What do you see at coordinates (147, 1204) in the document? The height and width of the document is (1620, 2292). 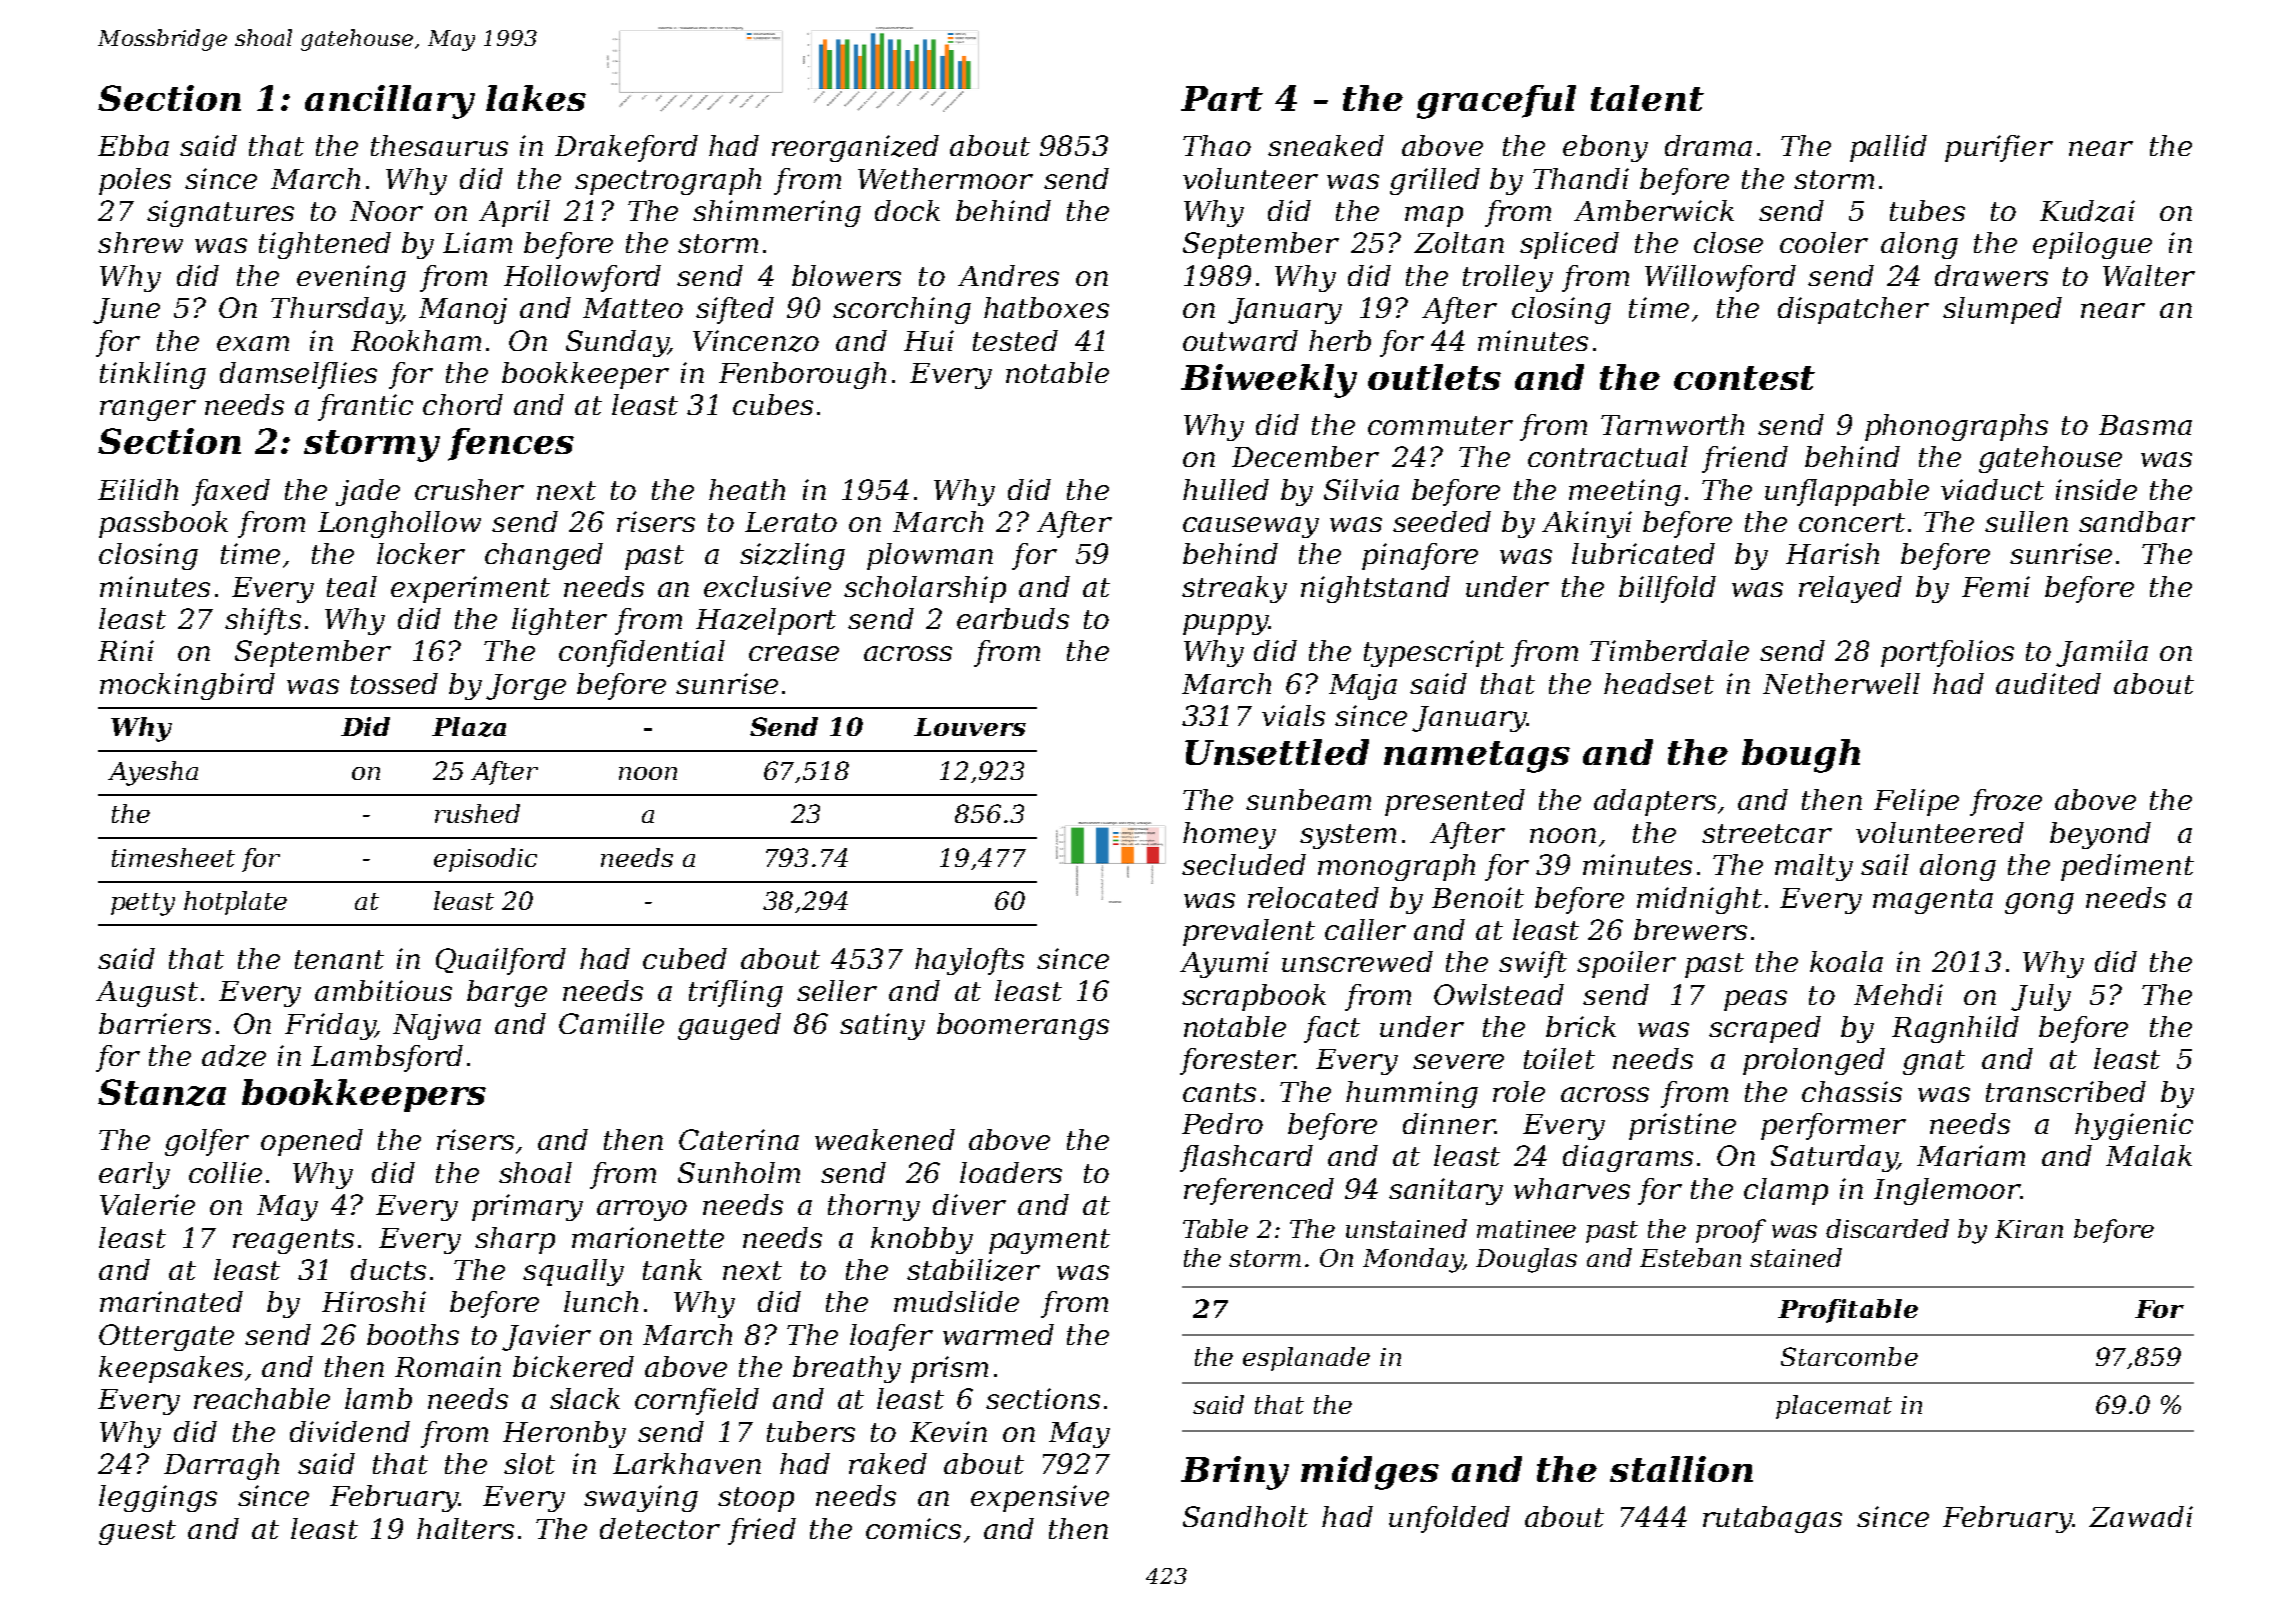 I see `Valerie` at bounding box center [147, 1204].
